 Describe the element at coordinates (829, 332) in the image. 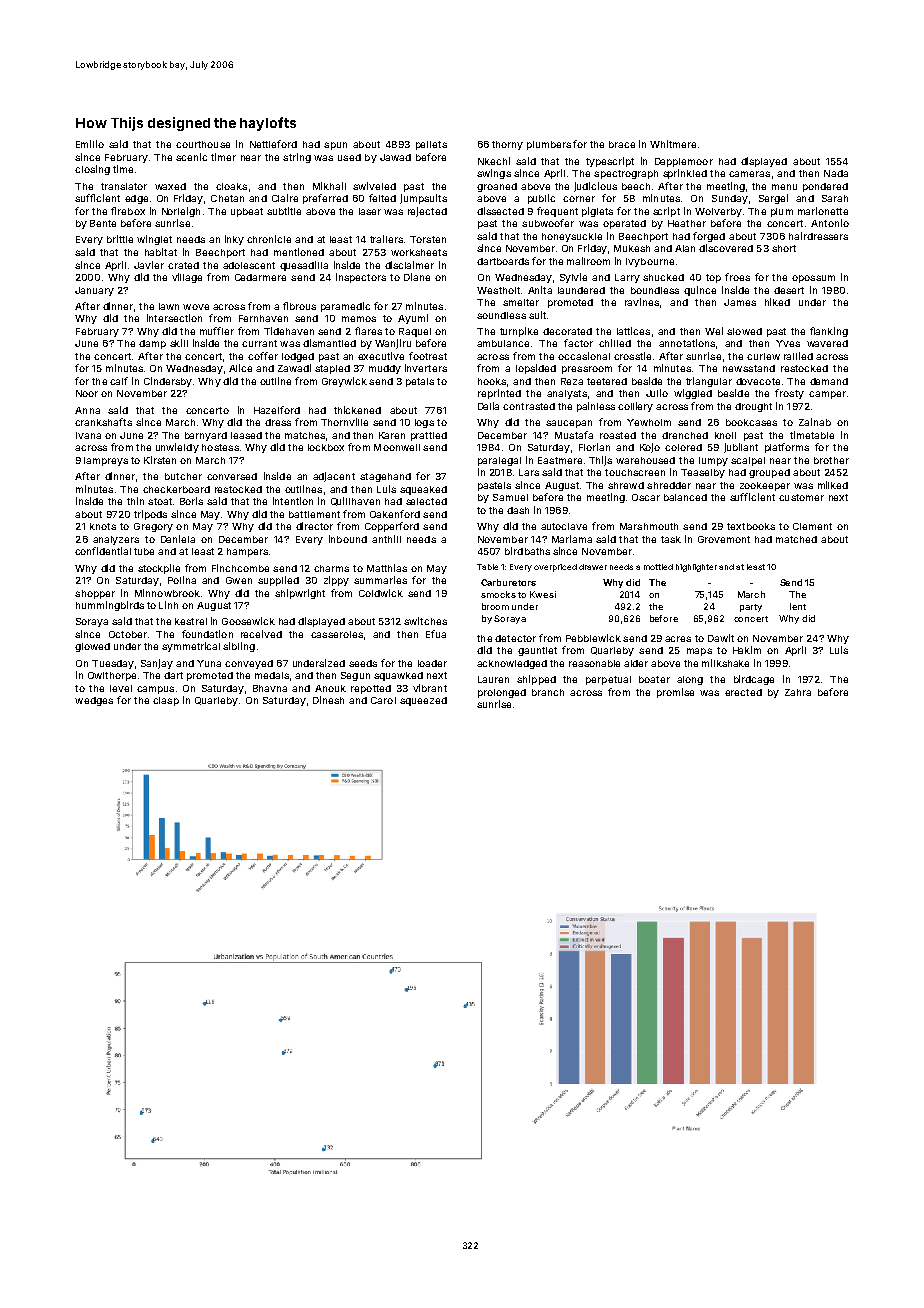

I see `flanking` at that location.
